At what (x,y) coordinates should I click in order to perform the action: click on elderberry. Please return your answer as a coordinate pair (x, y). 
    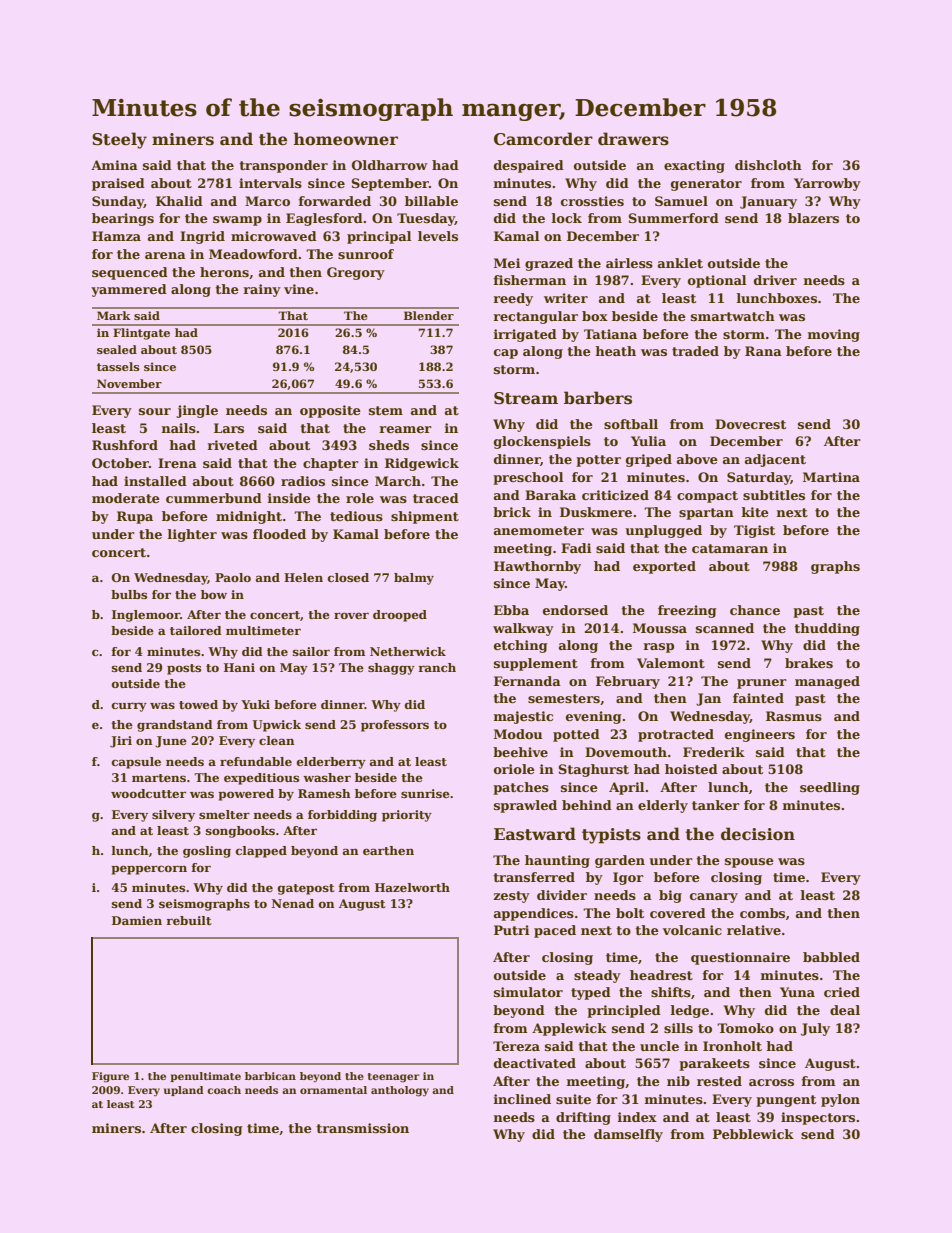
    Looking at the image, I should click on (331, 763).
